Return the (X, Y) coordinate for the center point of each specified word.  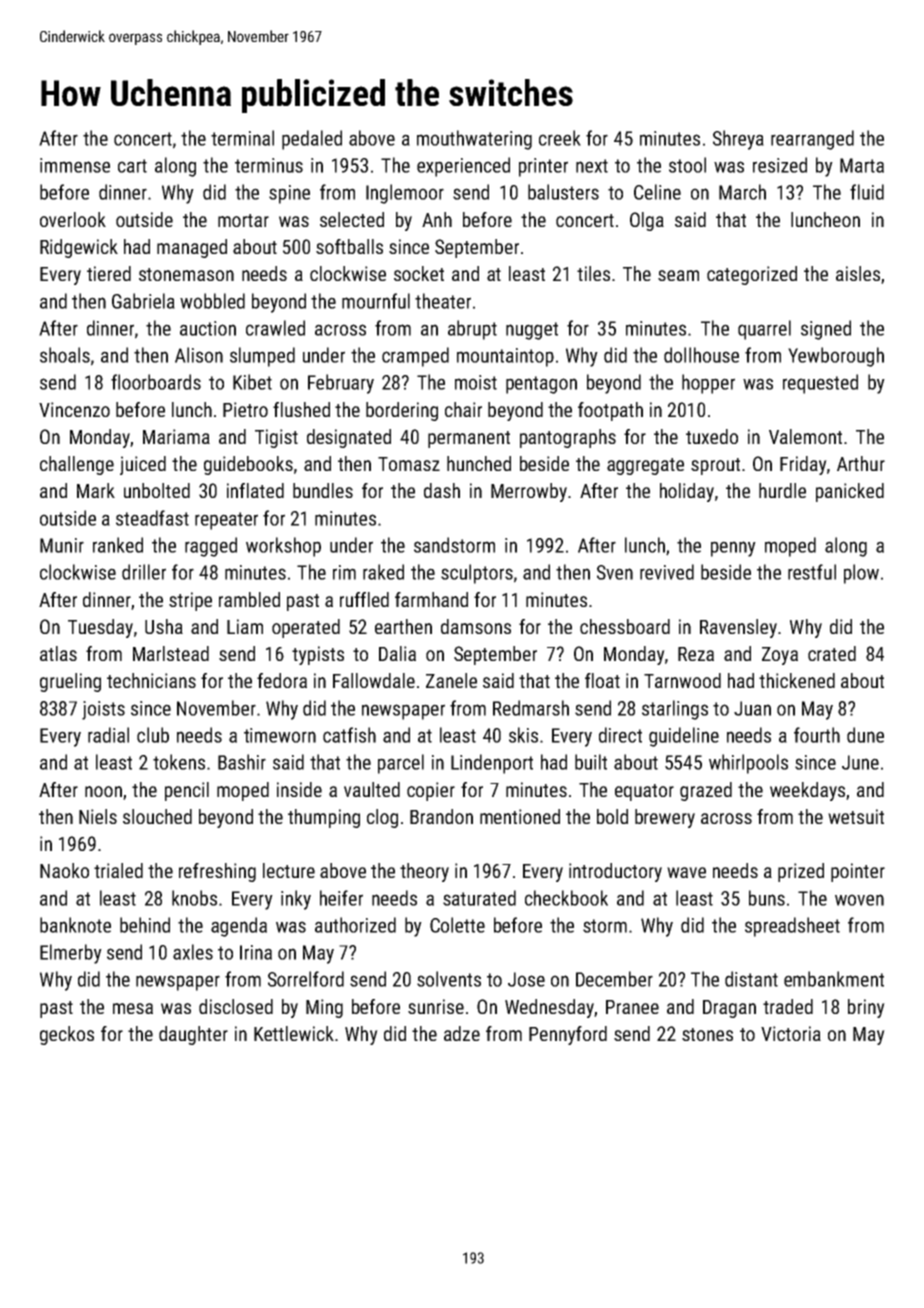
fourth (817, 735)
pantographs (568, 438)
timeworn (280, 735)
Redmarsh (531, 708)
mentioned (520, 816)
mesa (133, 1008)
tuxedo (712, 436)
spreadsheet (792, 927)
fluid (867, 192)
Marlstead (171, 653)
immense (75, 165)
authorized (355, 925)
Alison (199, 355)
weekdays (807, 791)
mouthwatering (474, 140)
